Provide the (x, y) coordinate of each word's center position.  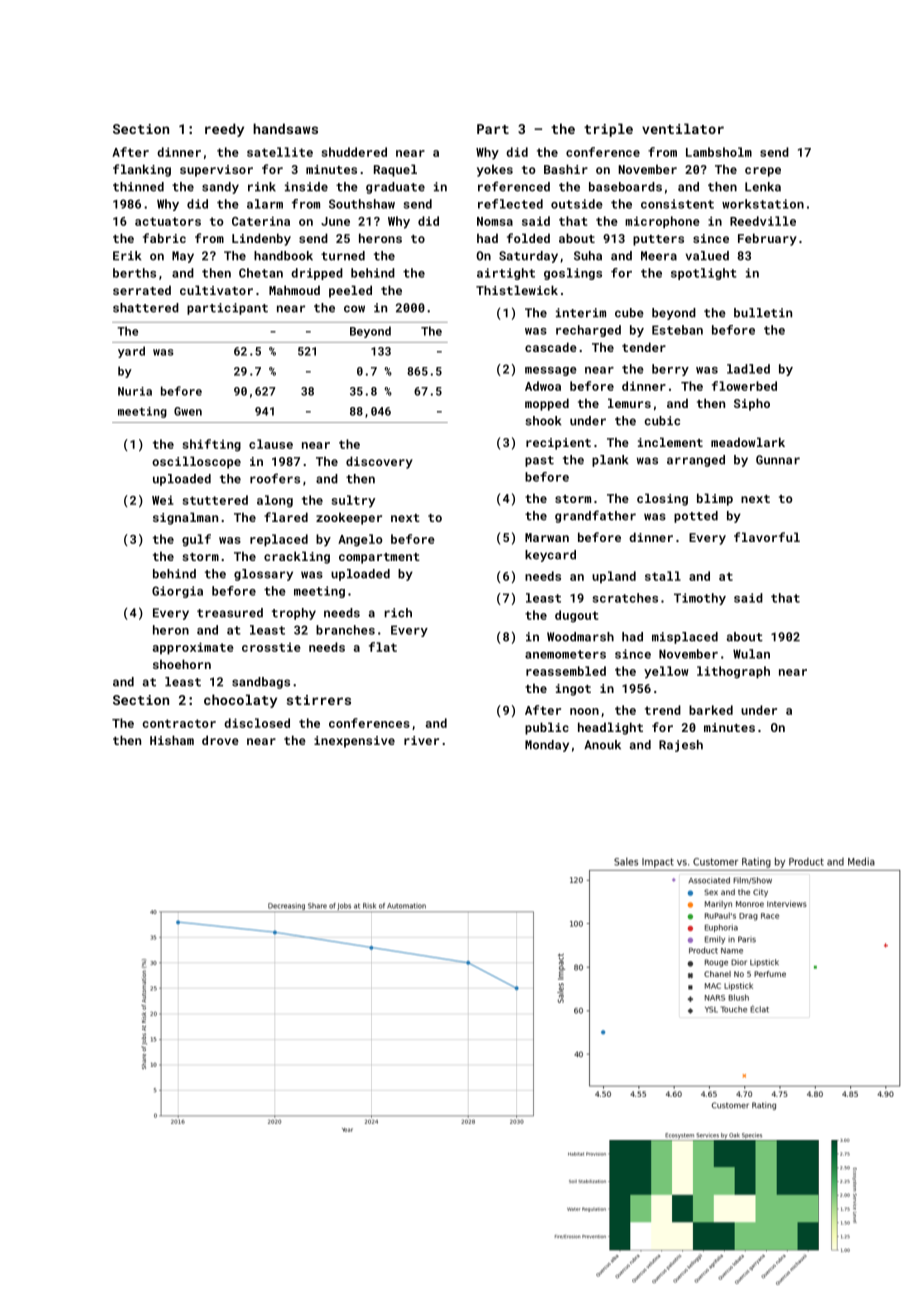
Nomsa (495, 221)
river (421, 740)
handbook (283, 256)
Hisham (172, 740)
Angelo (360, 540)
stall (663, 576)
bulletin (763, 313)
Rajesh (681, 746)
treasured (230, 613)
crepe (763, 172)
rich (398, 613)
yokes (495, 170)
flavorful (767, 537)
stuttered (215, 500)
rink (262, 186)
